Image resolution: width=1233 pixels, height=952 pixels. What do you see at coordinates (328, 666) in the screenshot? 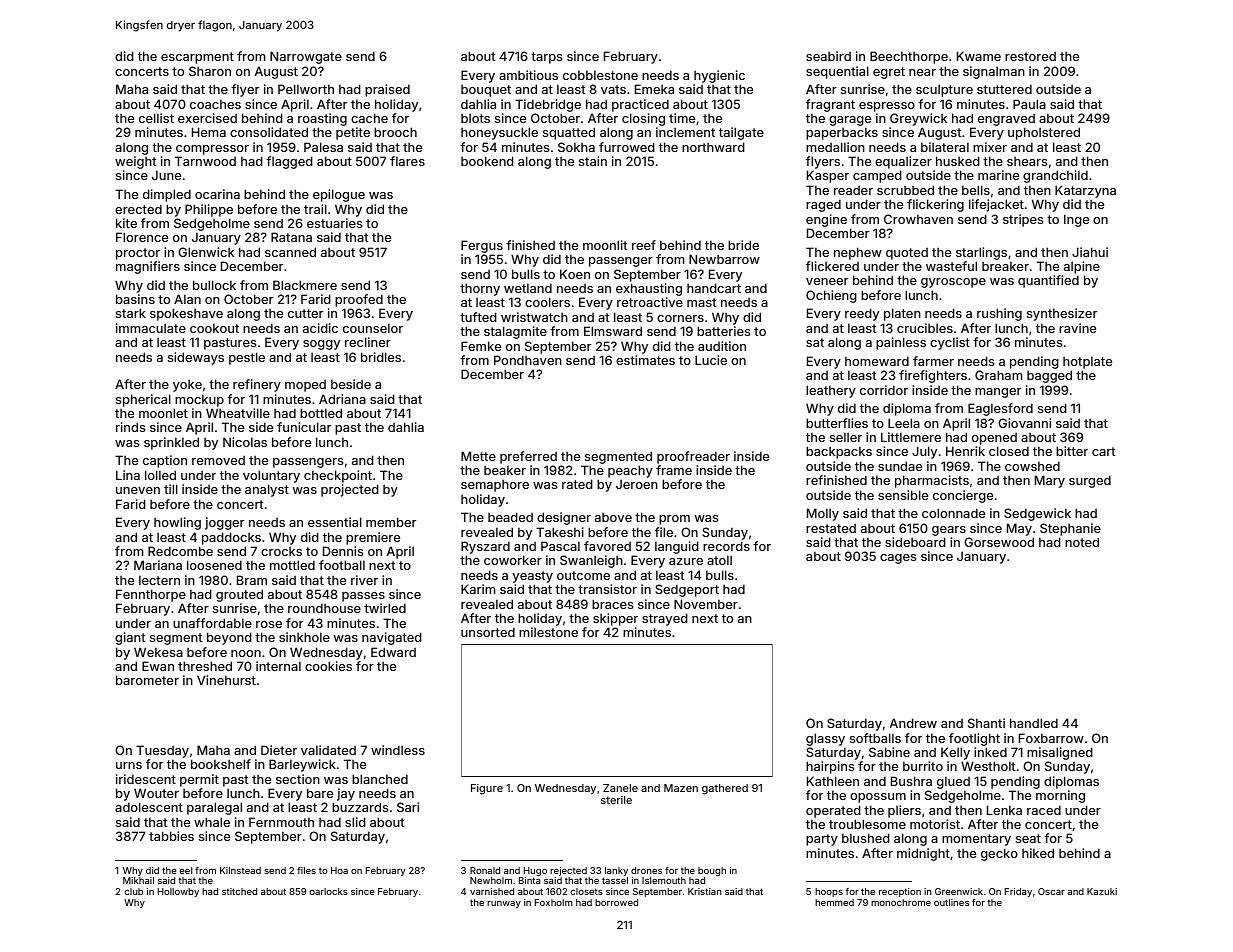
I see `cookies` at bounding box center [328, 666].
